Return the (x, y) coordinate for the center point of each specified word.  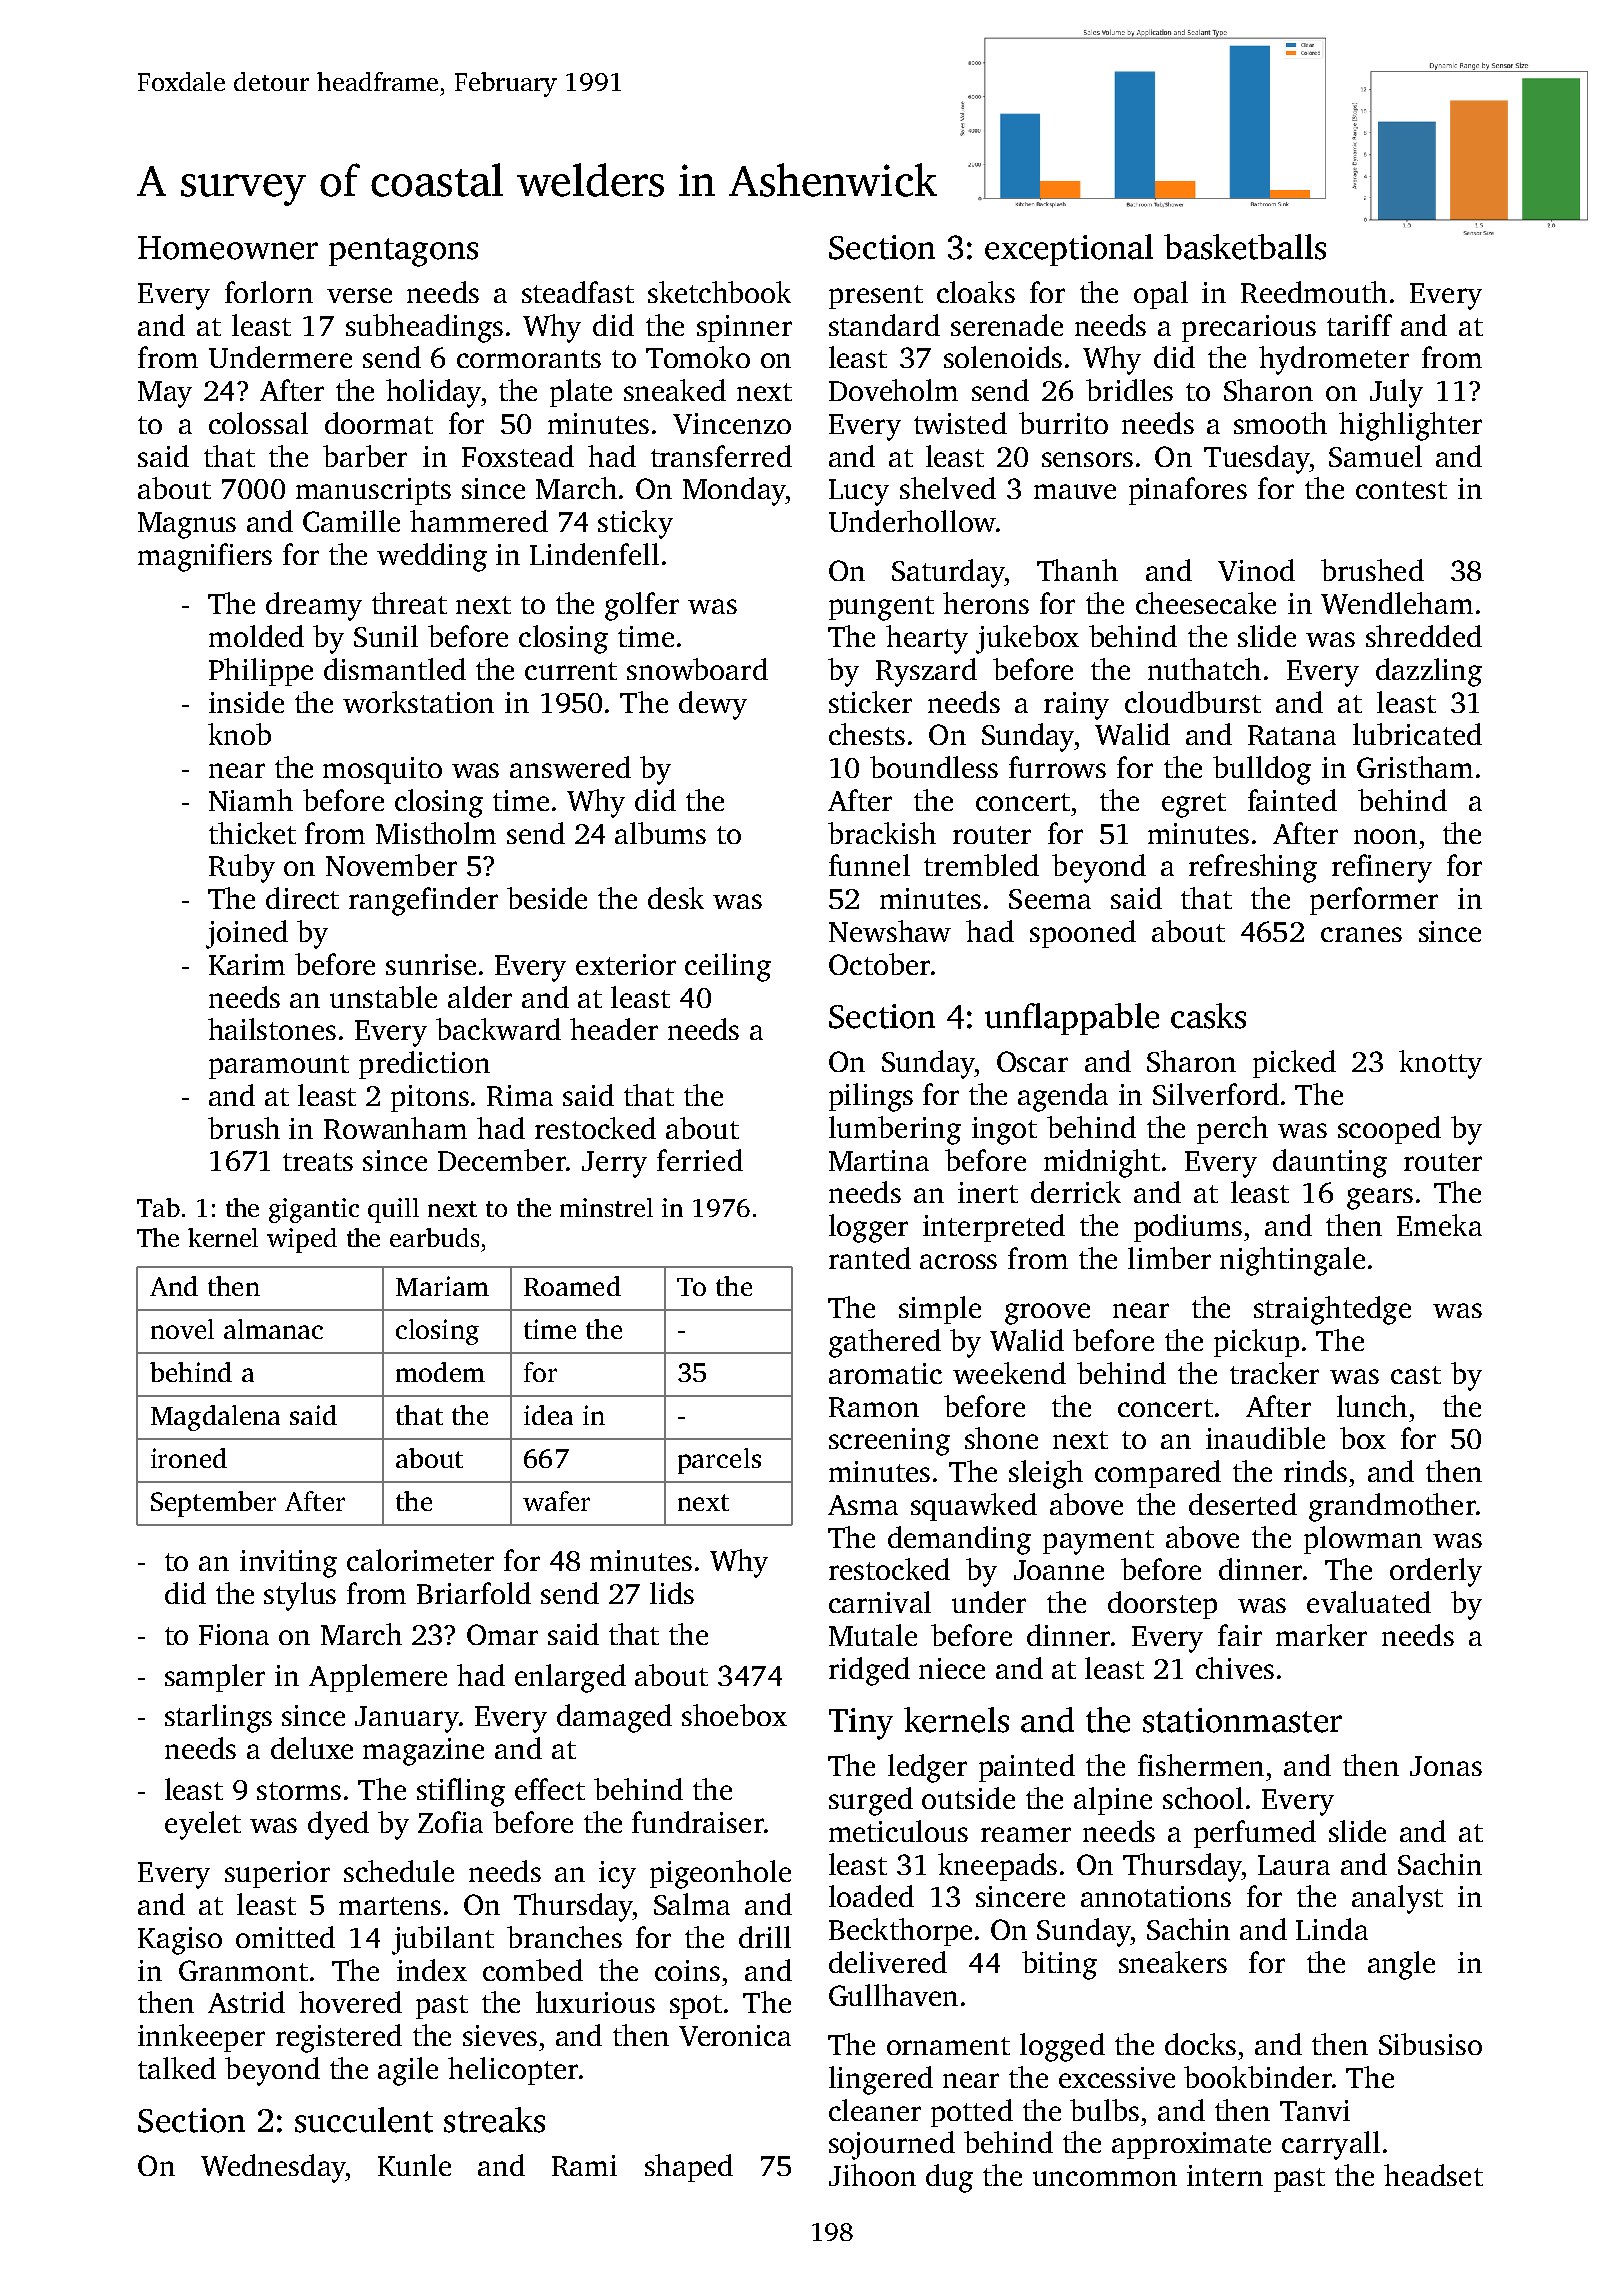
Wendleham (1397, 603)
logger (868, 1228)
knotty (1440, 1064)
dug (949, 2178)
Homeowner (228, 248)
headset (1433, 2175)
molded (256, 636)
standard (884, 325)
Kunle (414, 2165)
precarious (1249, 328)
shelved (948, 488)
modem (440, 1372)
